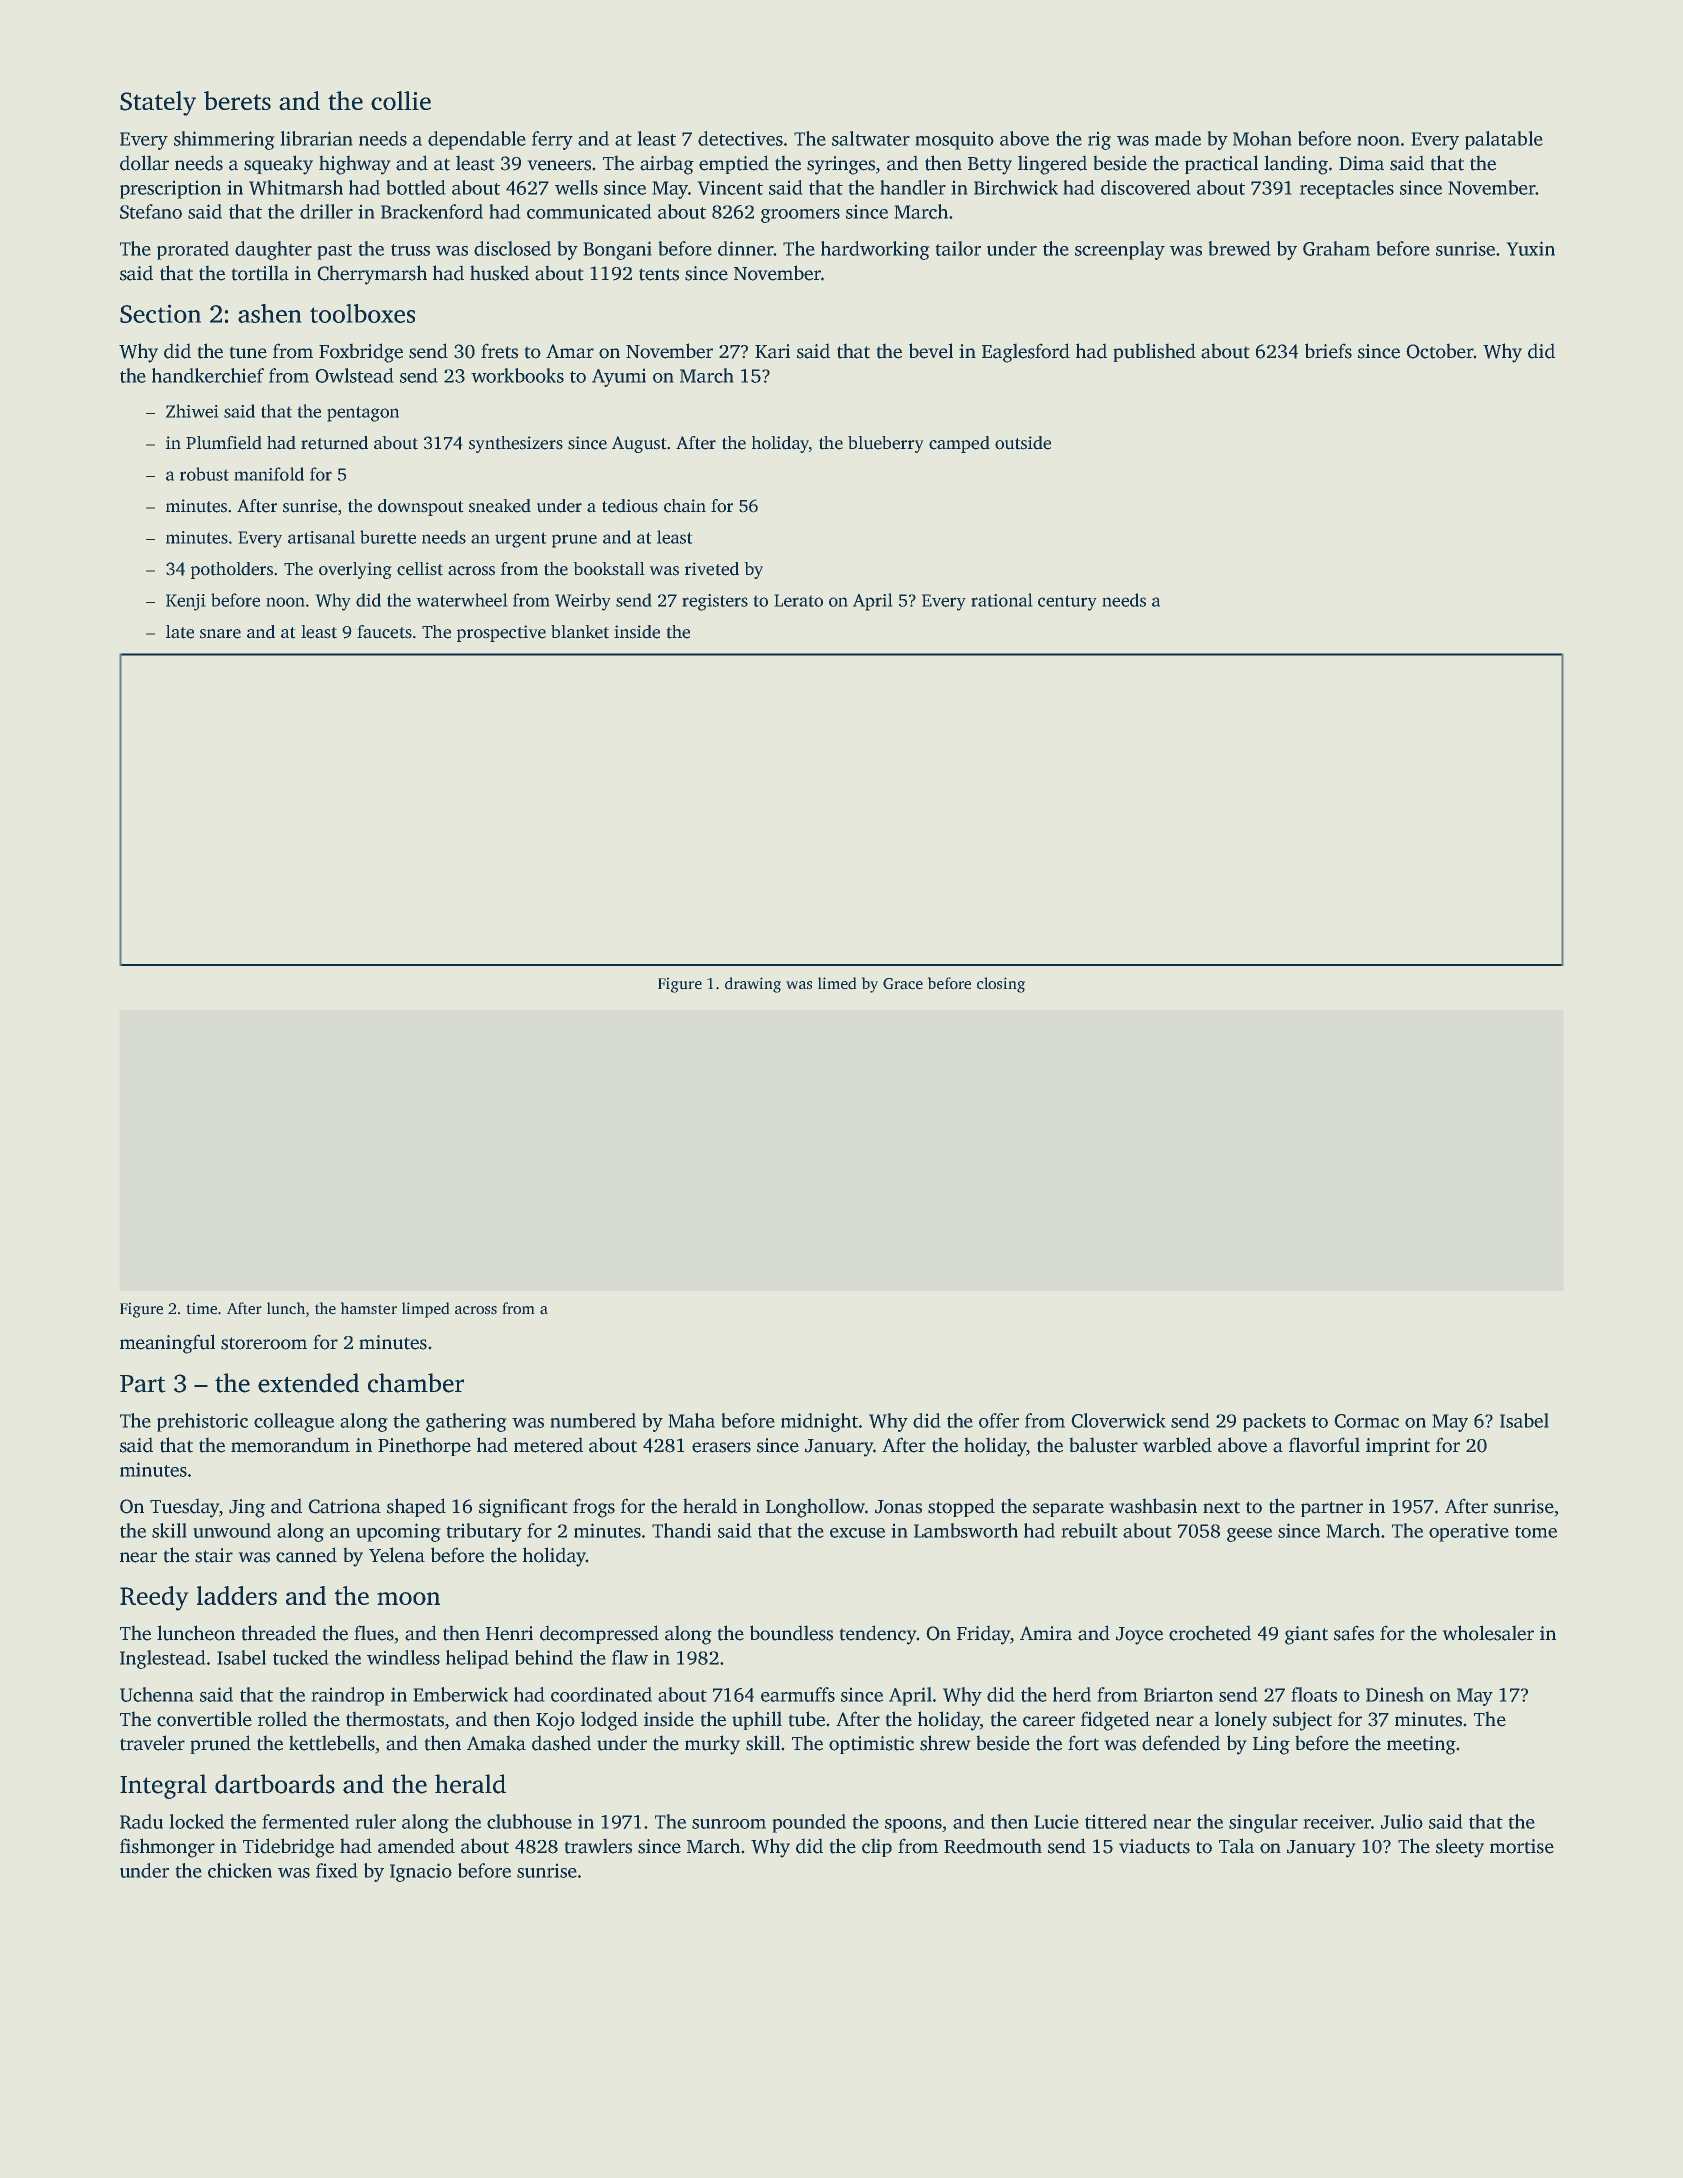  Describe the element at coordinates (220, 634) in the screenshot. I see `snare` at that location.
